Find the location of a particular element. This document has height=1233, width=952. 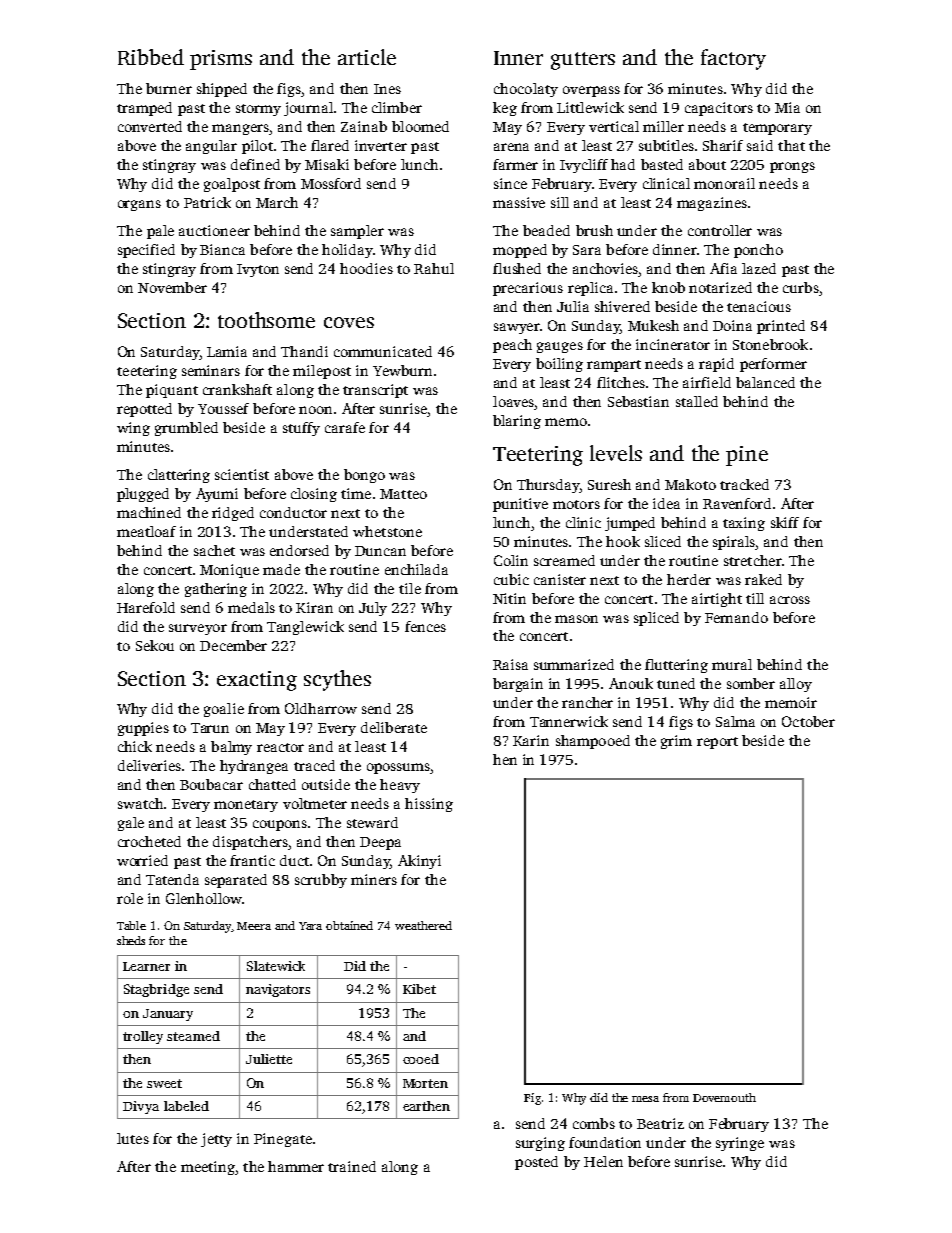

basted is located at coordinates (662, 164).
